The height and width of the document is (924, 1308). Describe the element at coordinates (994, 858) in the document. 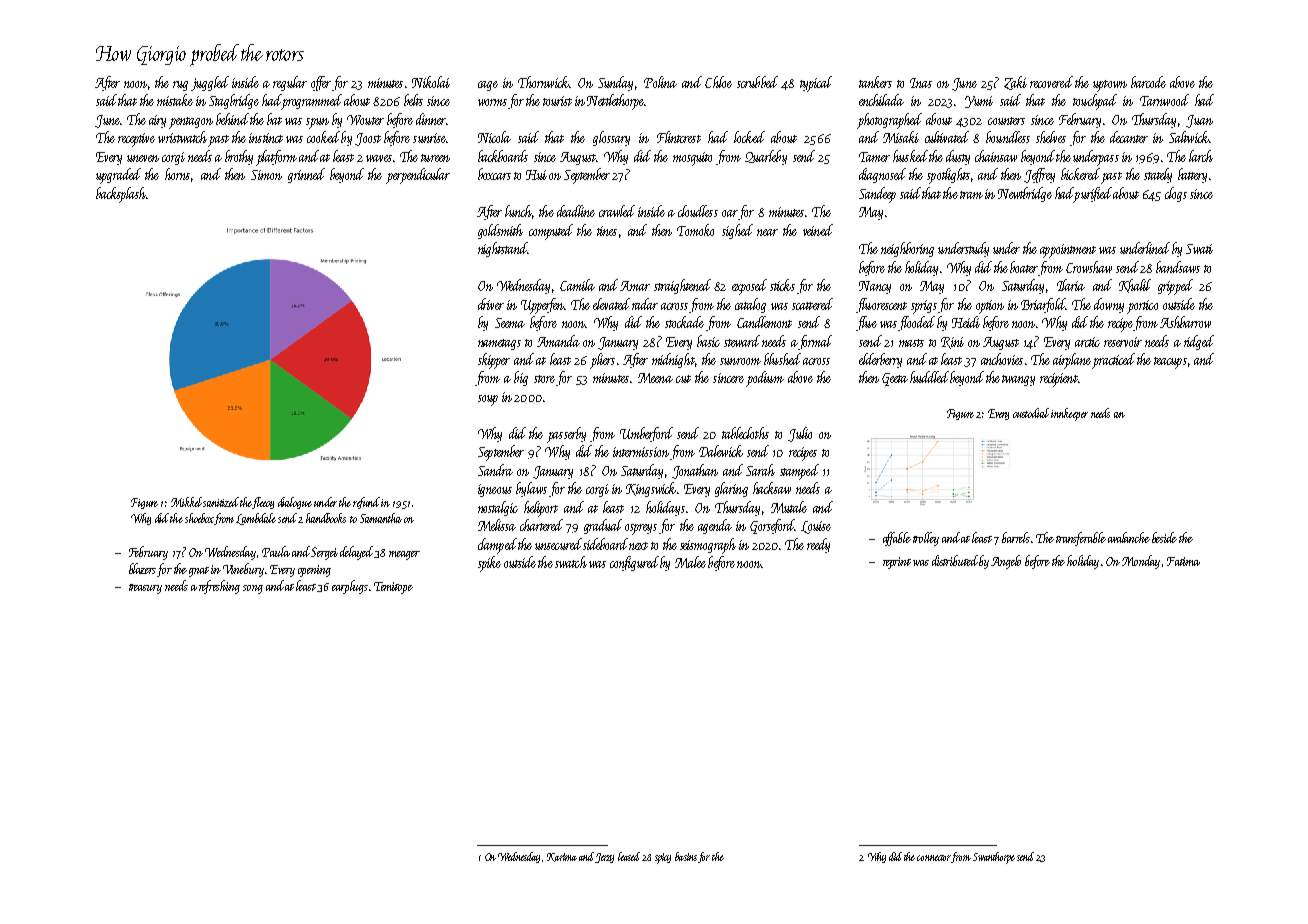

I see `Swanthorpe` at that location.
